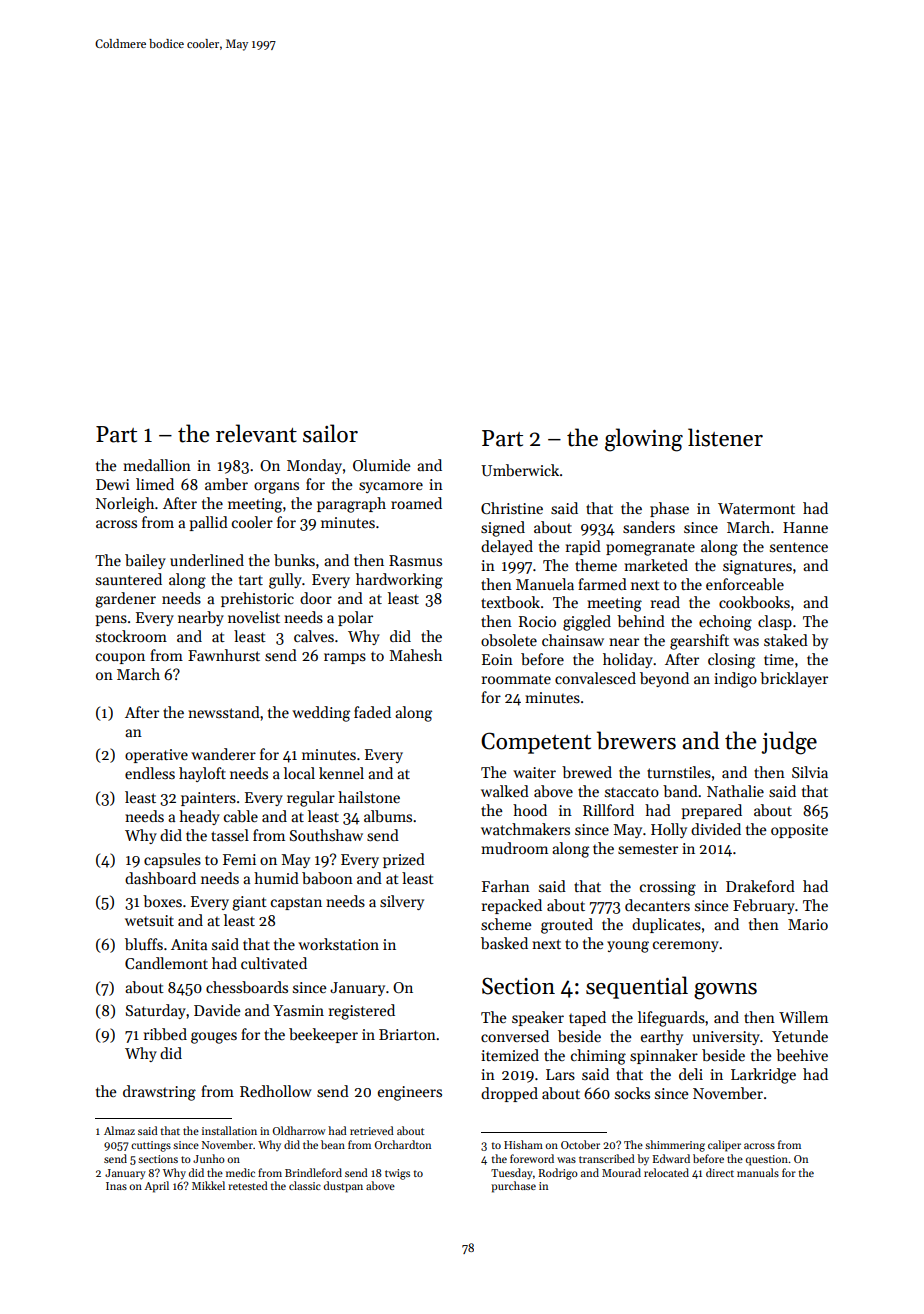  What do you see at coordinates (621, 1172) in the screenshot?
I see `Mourad` at bounding box center [621, 1172].
